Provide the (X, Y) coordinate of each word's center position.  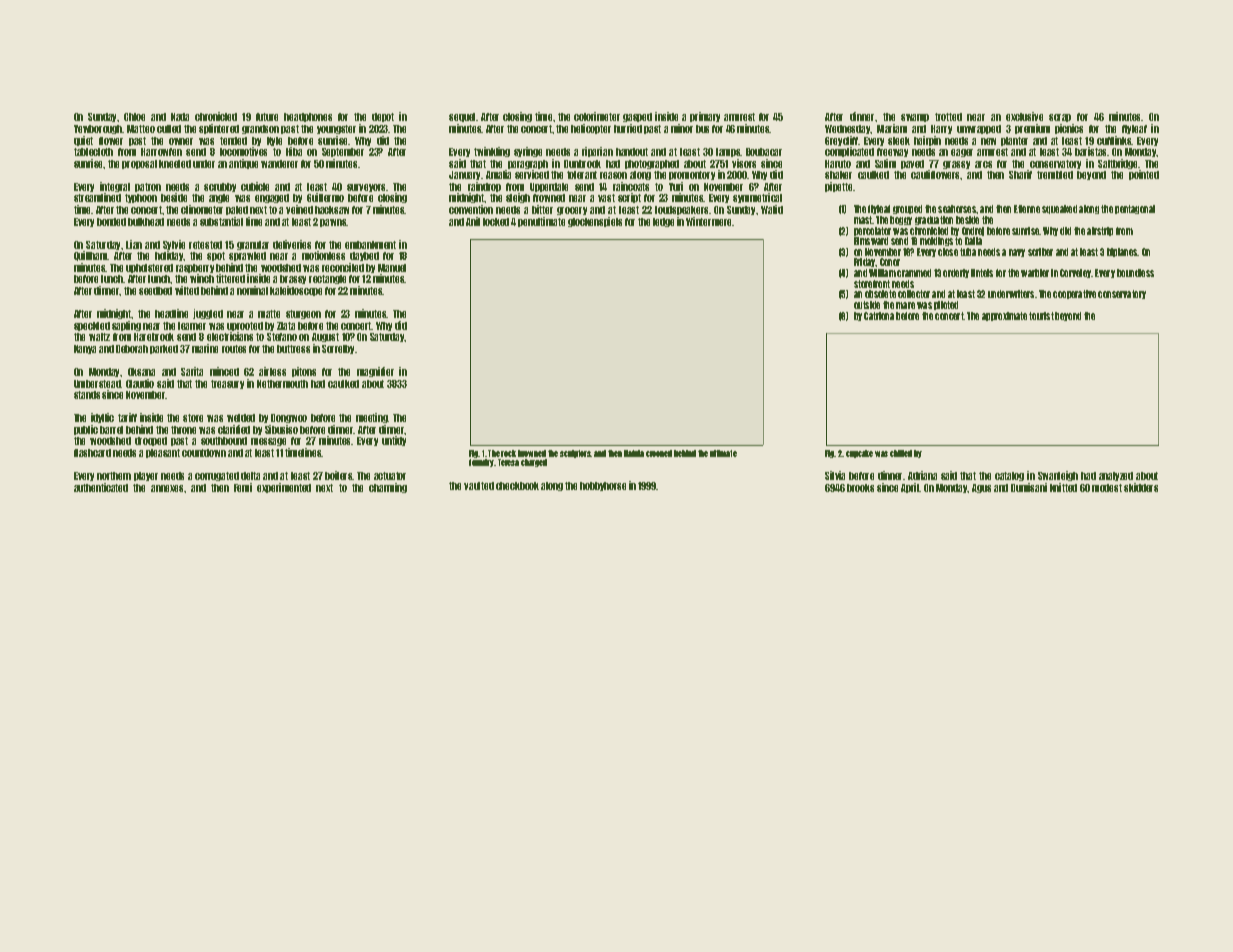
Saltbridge (1117, 164)
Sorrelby (338, 349)
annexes (167, 488)
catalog (1009, 476)
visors (744, 163)
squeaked (1059, 209)
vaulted (479, 486)
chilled (901, 453)
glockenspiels (595, 222)
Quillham (91, 256)
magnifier (375, 372)
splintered (219, 129)
